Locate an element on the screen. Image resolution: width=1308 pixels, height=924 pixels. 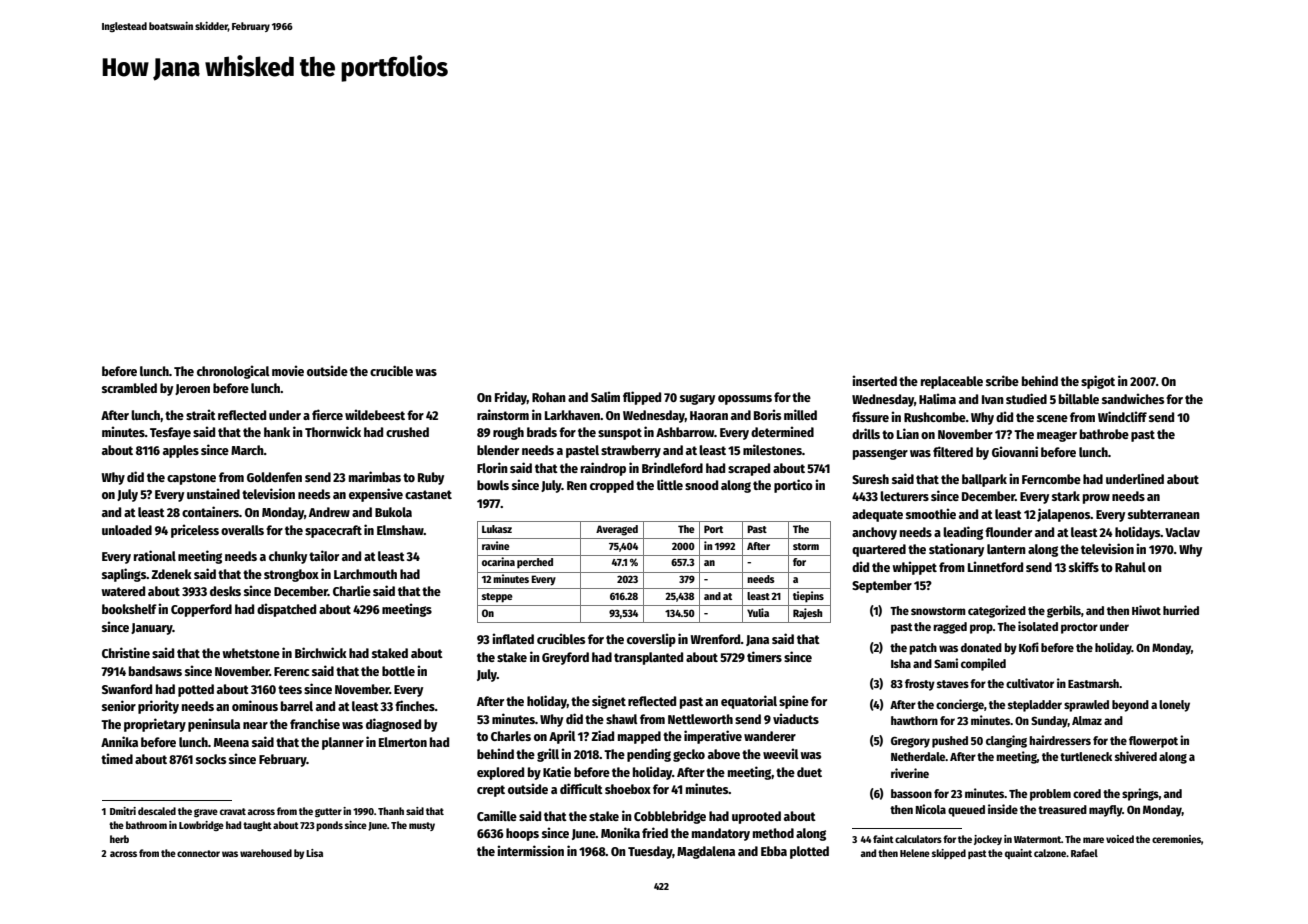
unloaded is located at coordinates (127, 530).
